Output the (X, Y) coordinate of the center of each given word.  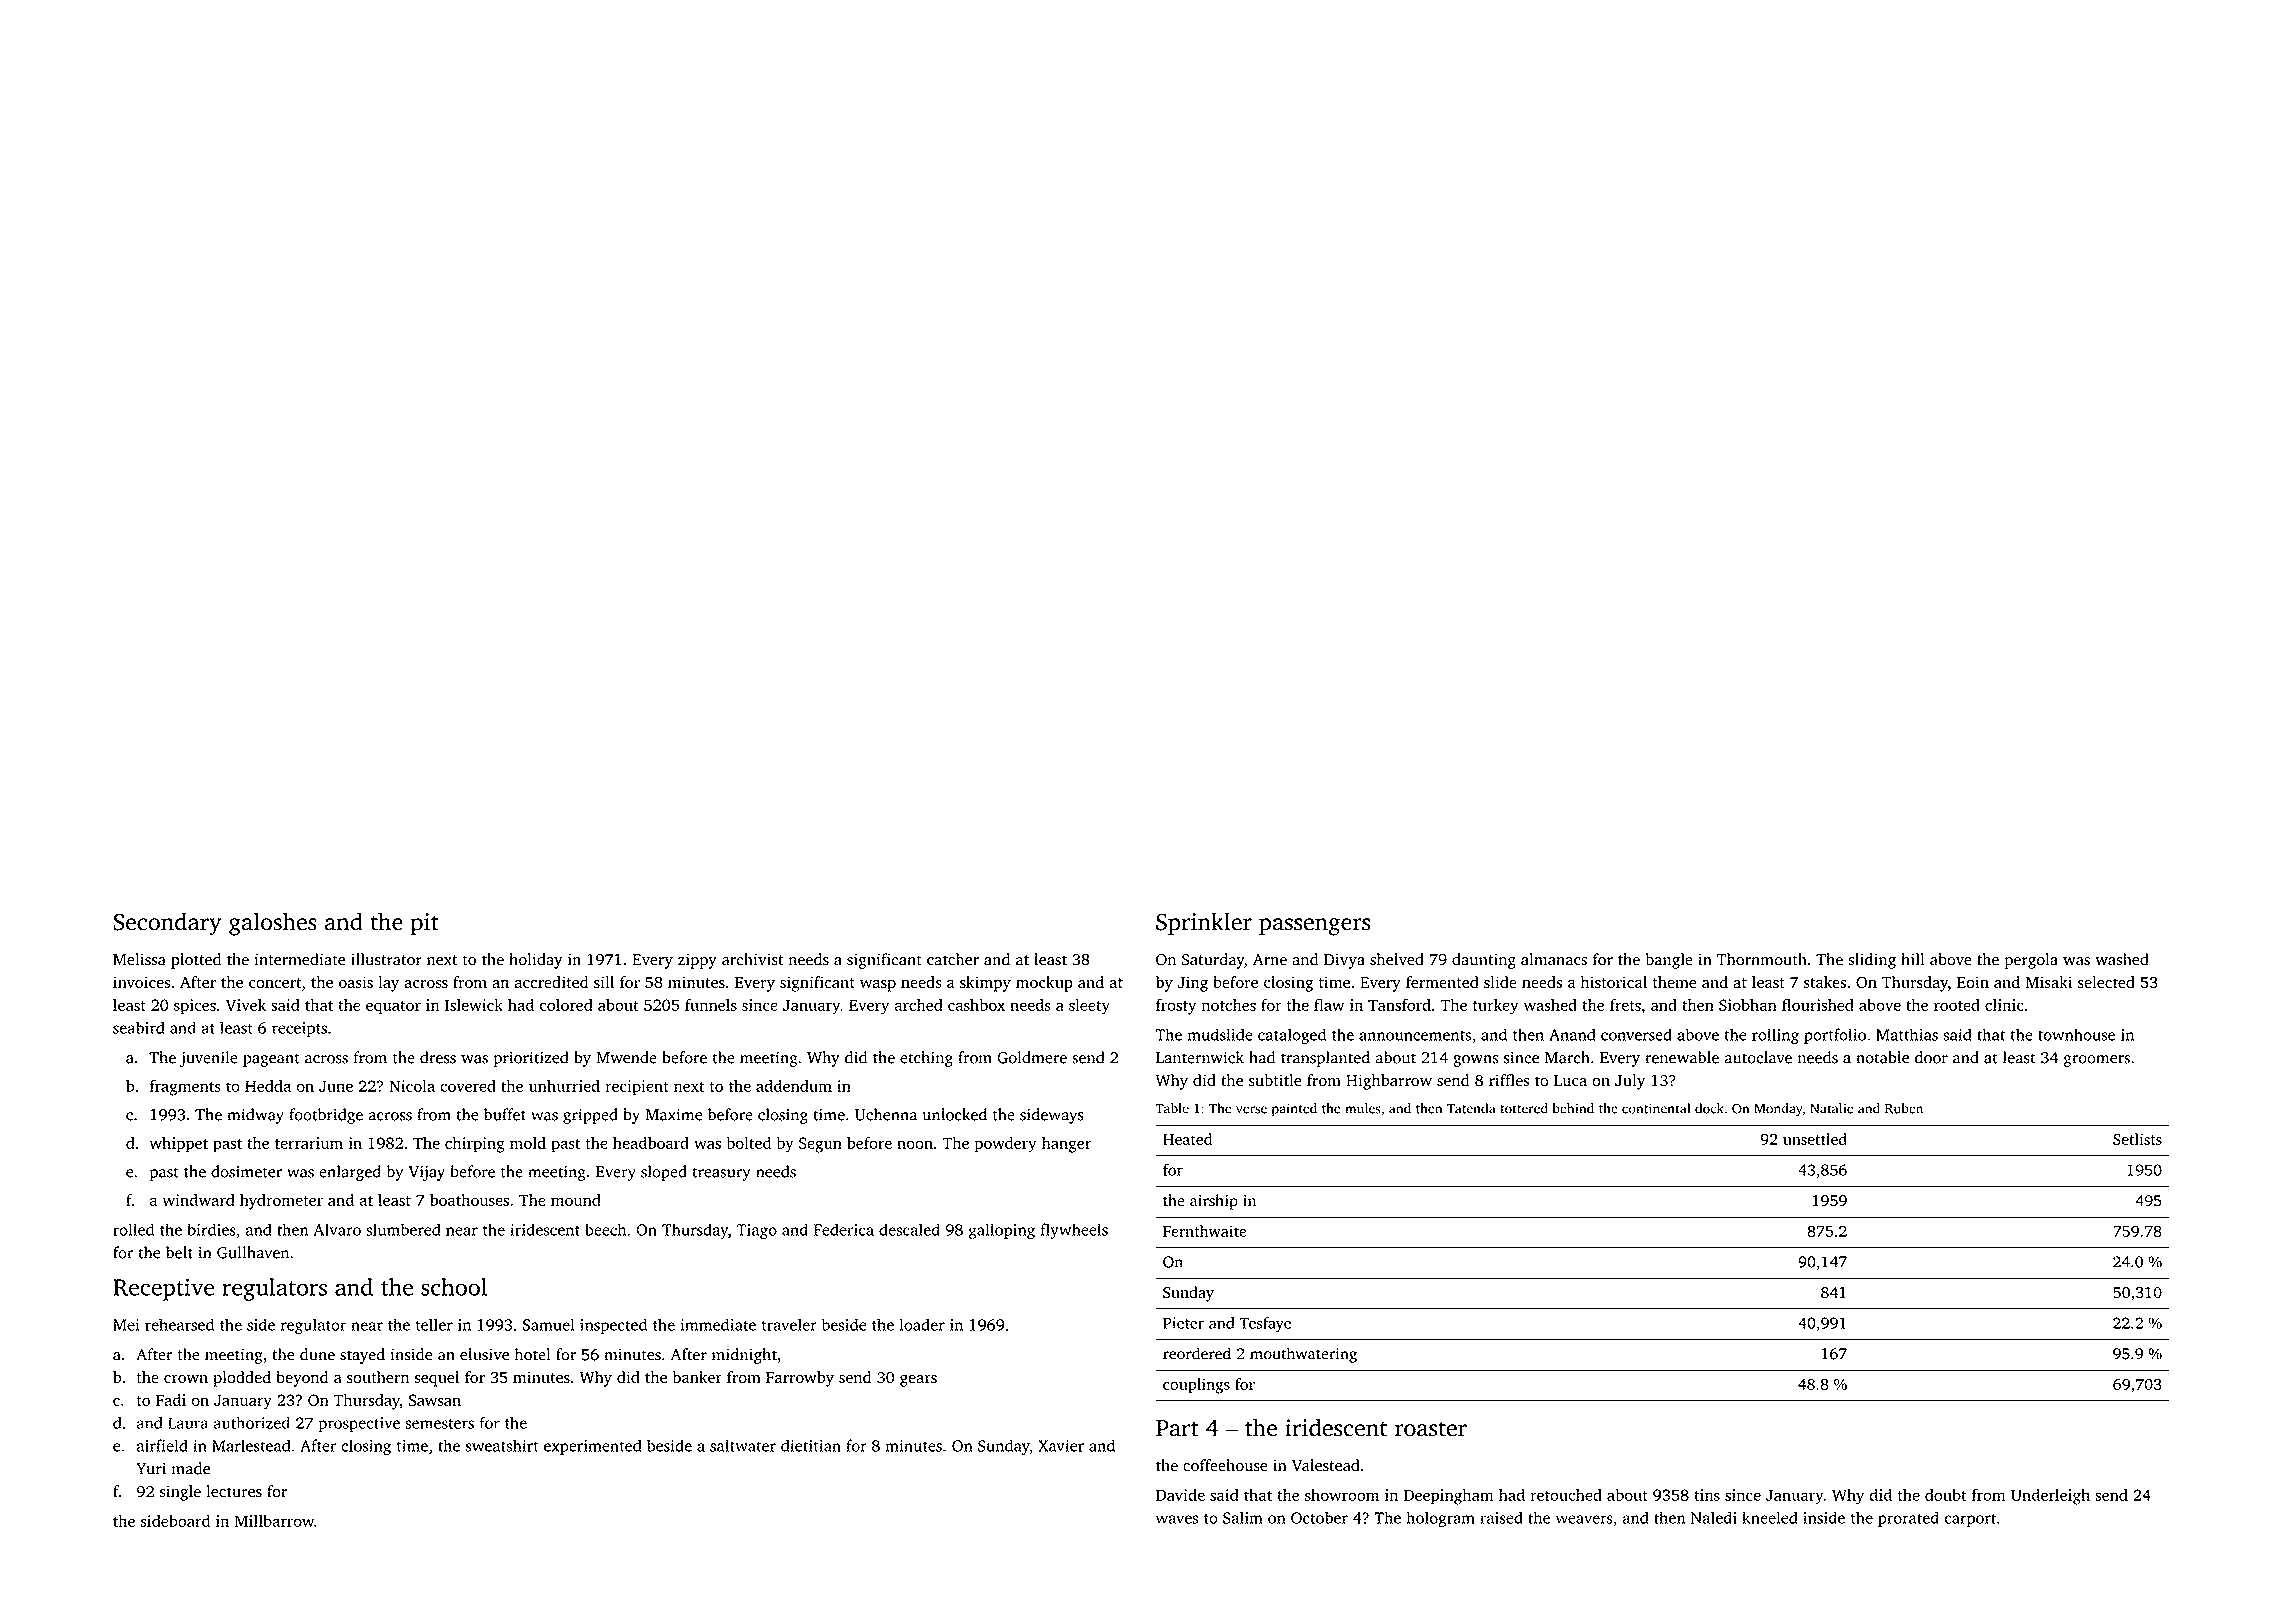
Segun (820, 1145)
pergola (2031, 961)
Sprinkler (1204, 924)
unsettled (1815, 1139)
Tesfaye (1265, 1324)
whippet (179, 1145)
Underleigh (2050, 1497)
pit (425, 924)
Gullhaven (253, 1252)
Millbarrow (274, 1521)
